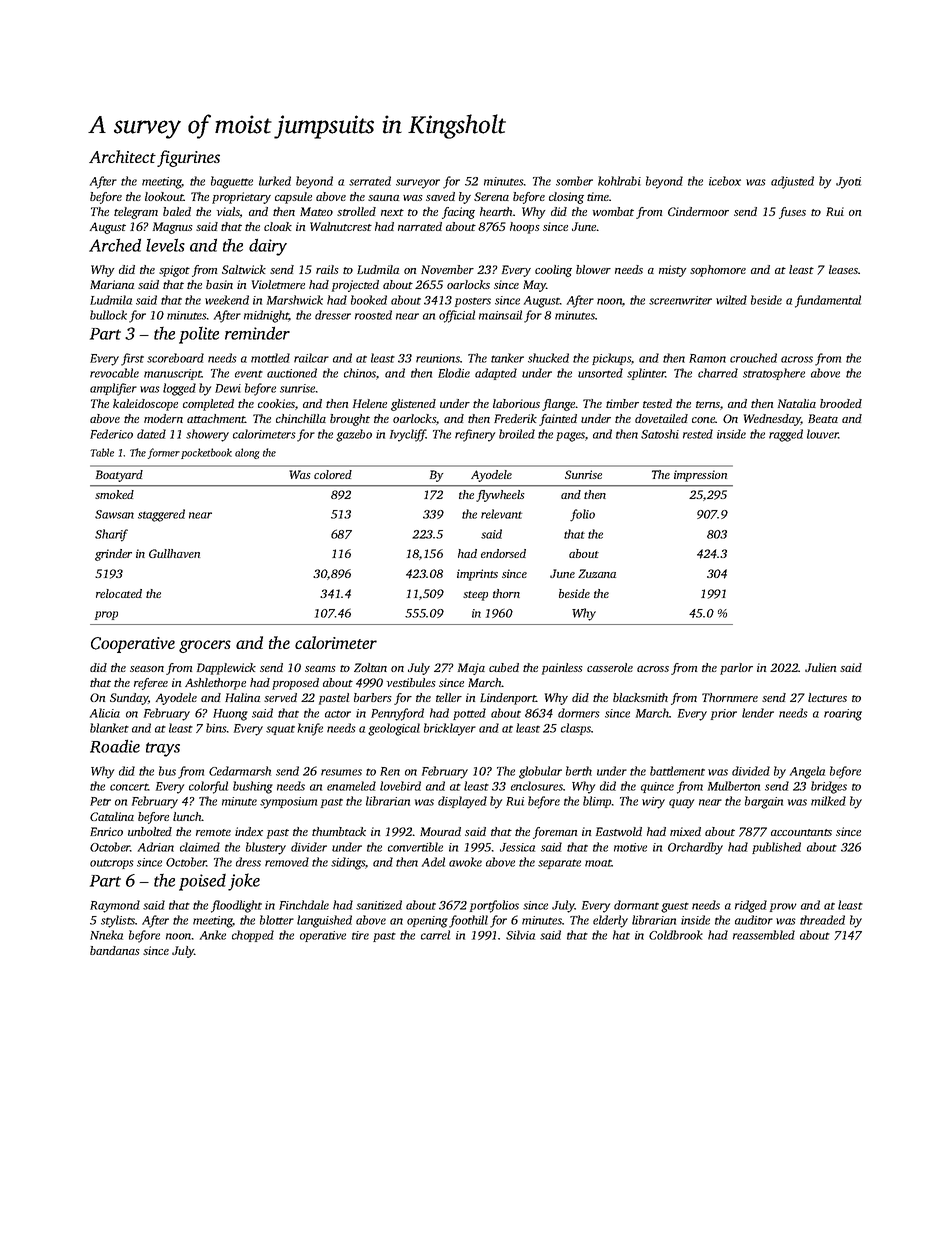  Describe the element at coordinates (477, 575) in the screenshot. I see `imprints` at that location.
